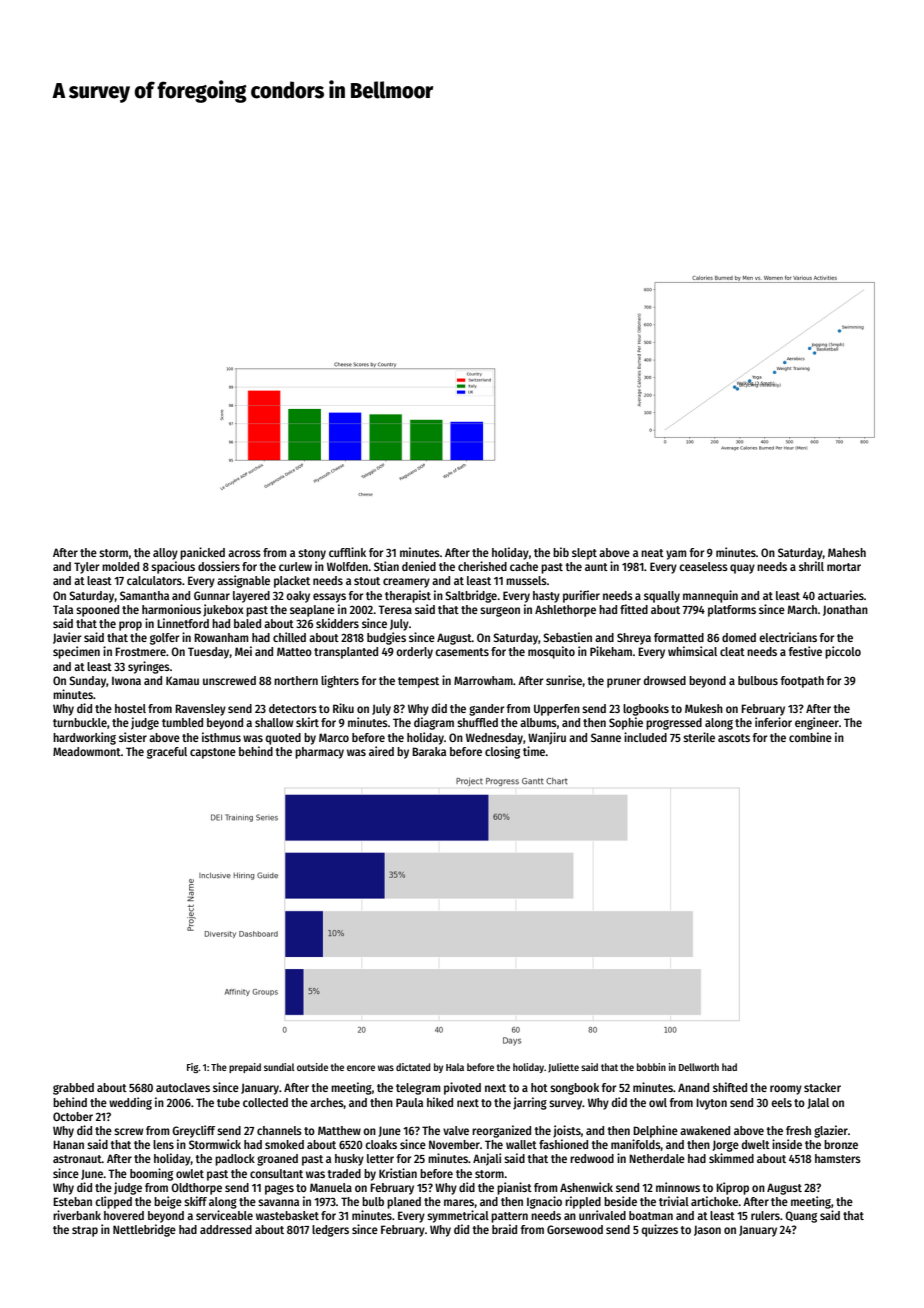 The width and height of the screenshot is (924, 1308). What do you see at coordinates (312, 1067) in the screenshot?
I see `outside` at bounding box center [312, 1067].
